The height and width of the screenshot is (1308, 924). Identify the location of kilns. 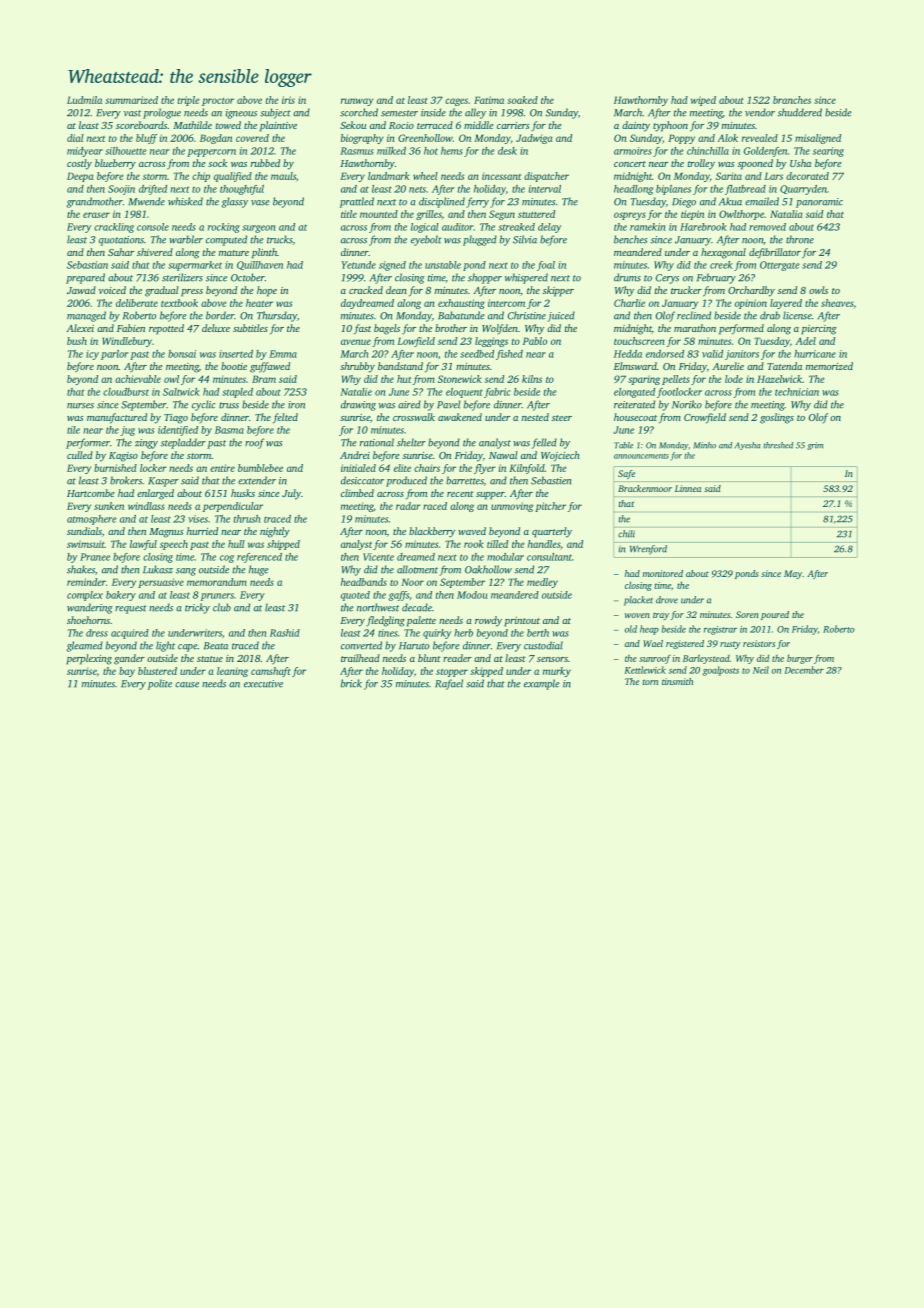
(532, 379).
